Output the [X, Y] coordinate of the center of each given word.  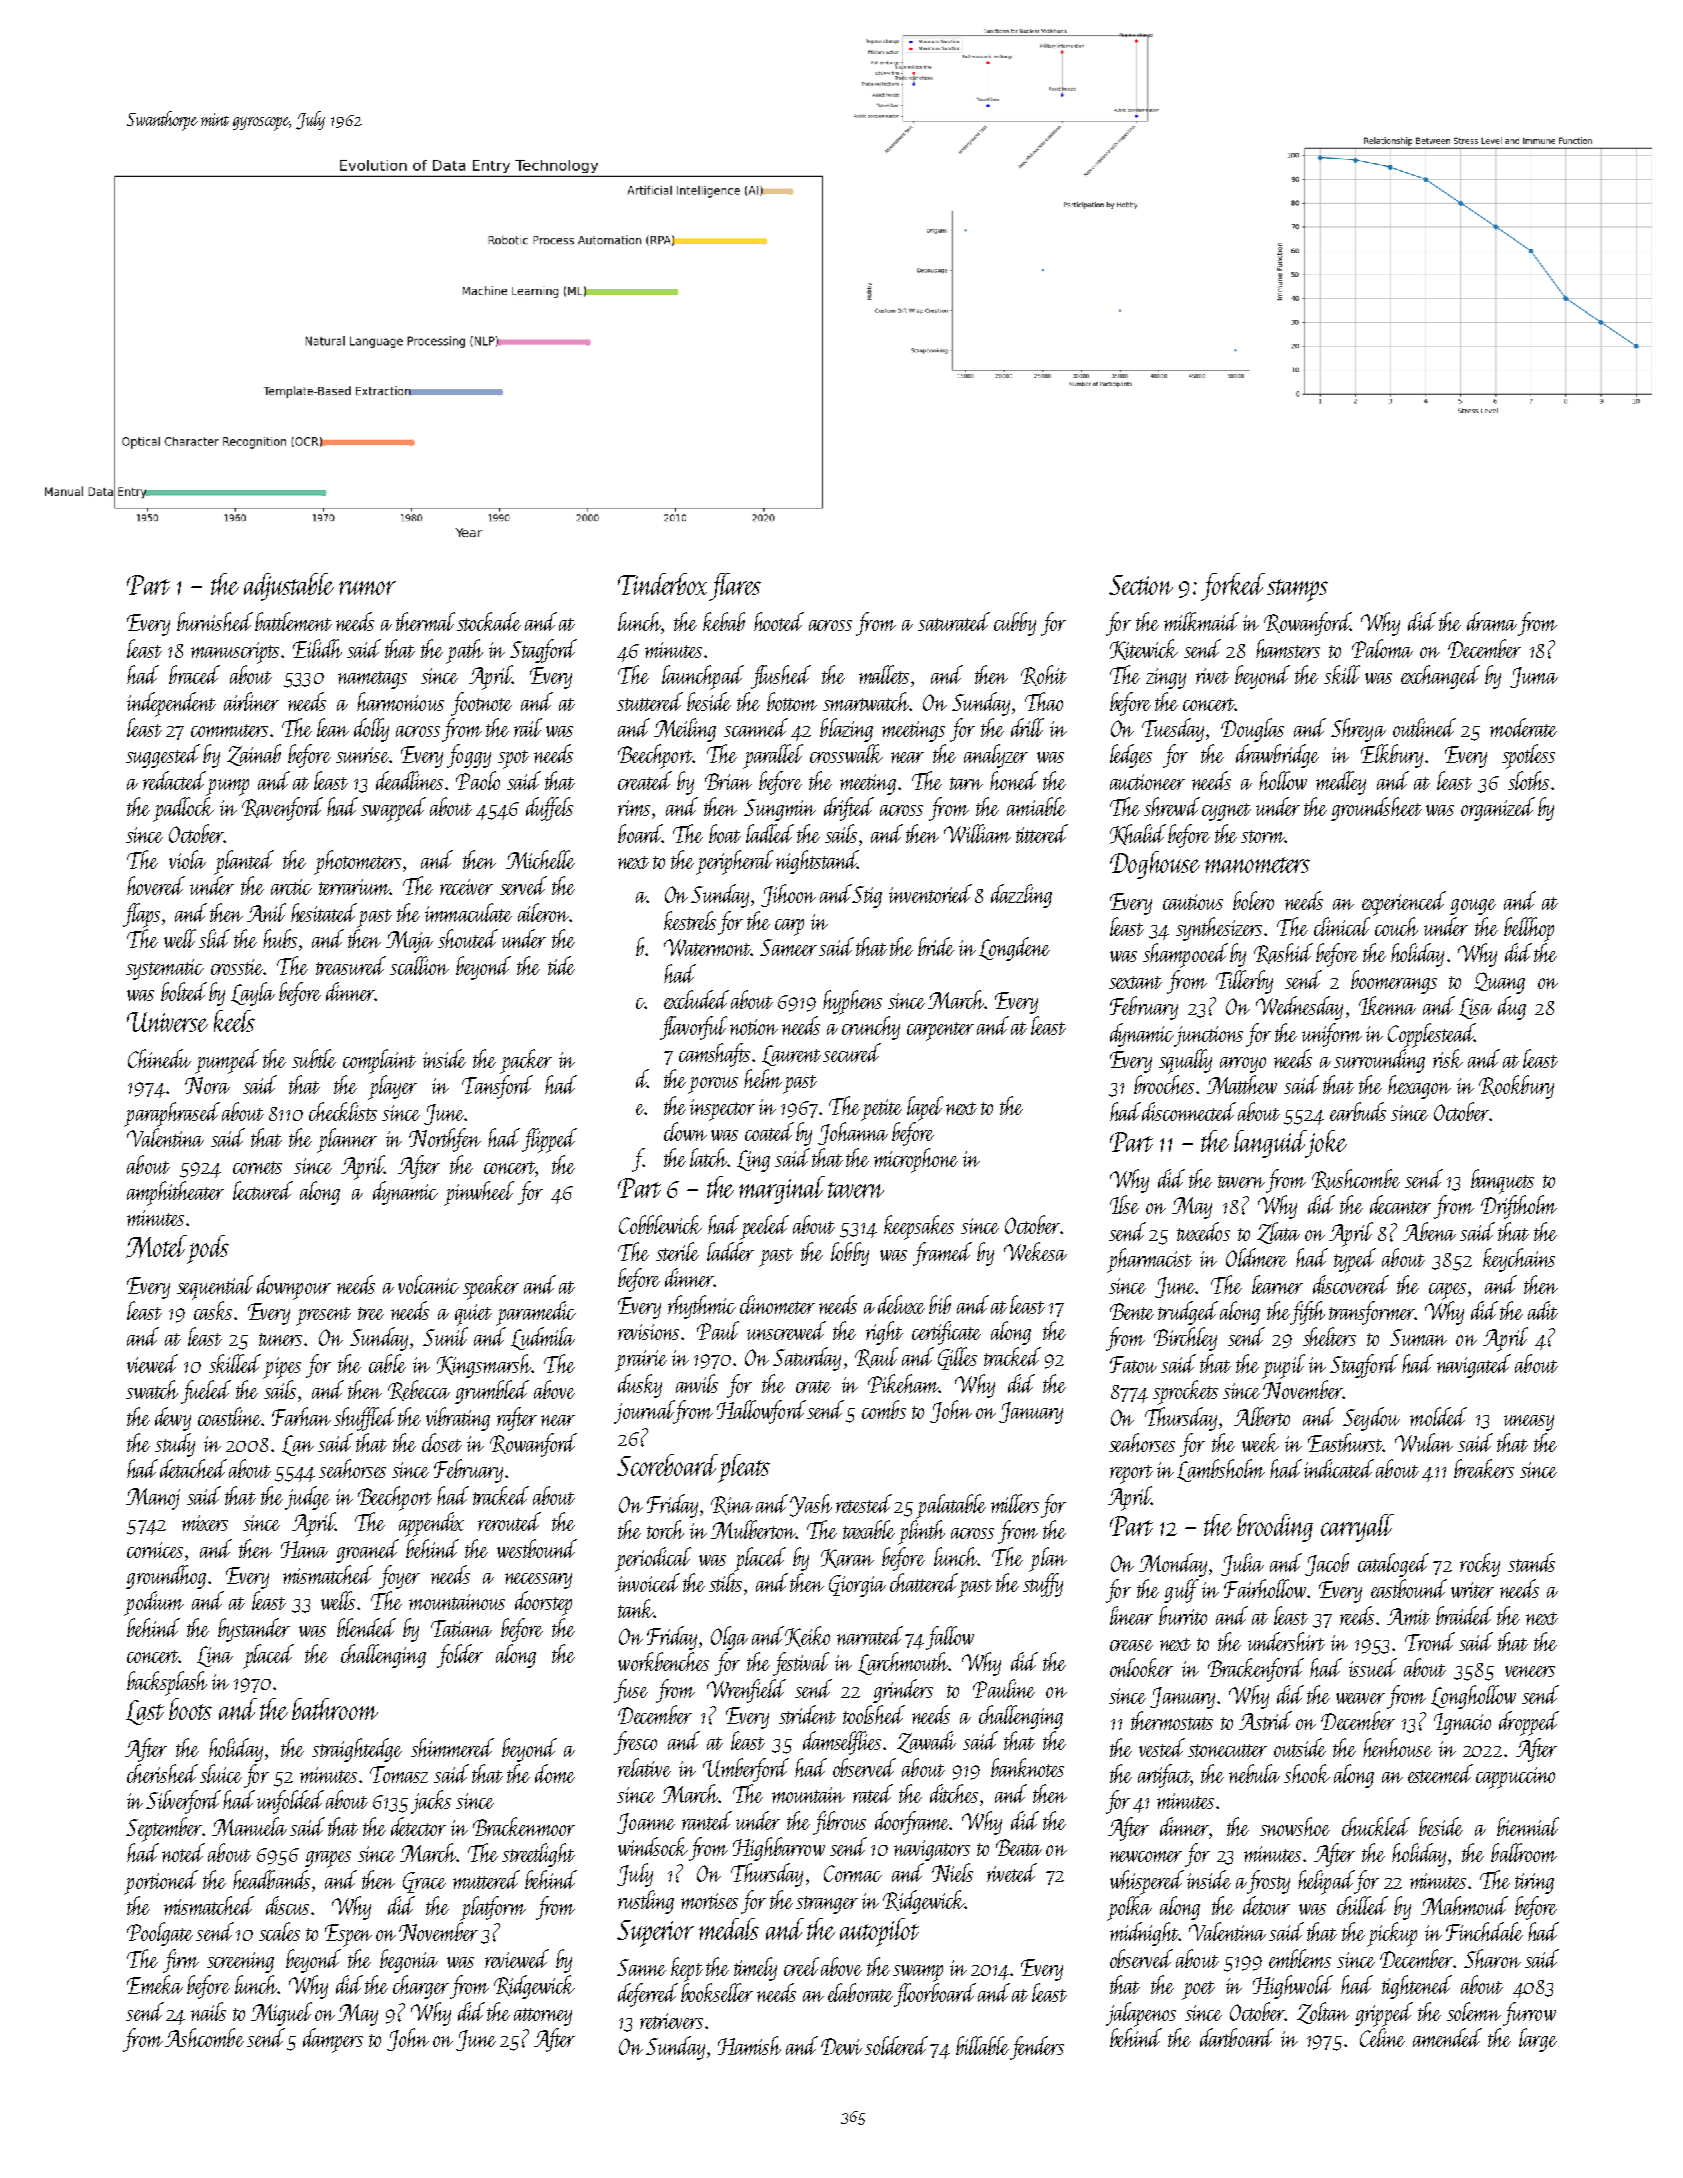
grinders [903, 1691]
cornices [155, 1550]
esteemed [1440, 1773]
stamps [1297, 590]
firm [181, 1961]
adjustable [289, 587]
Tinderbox [662, 584]
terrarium [354, 887]
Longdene [1014, 949]
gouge [1473, 907]
